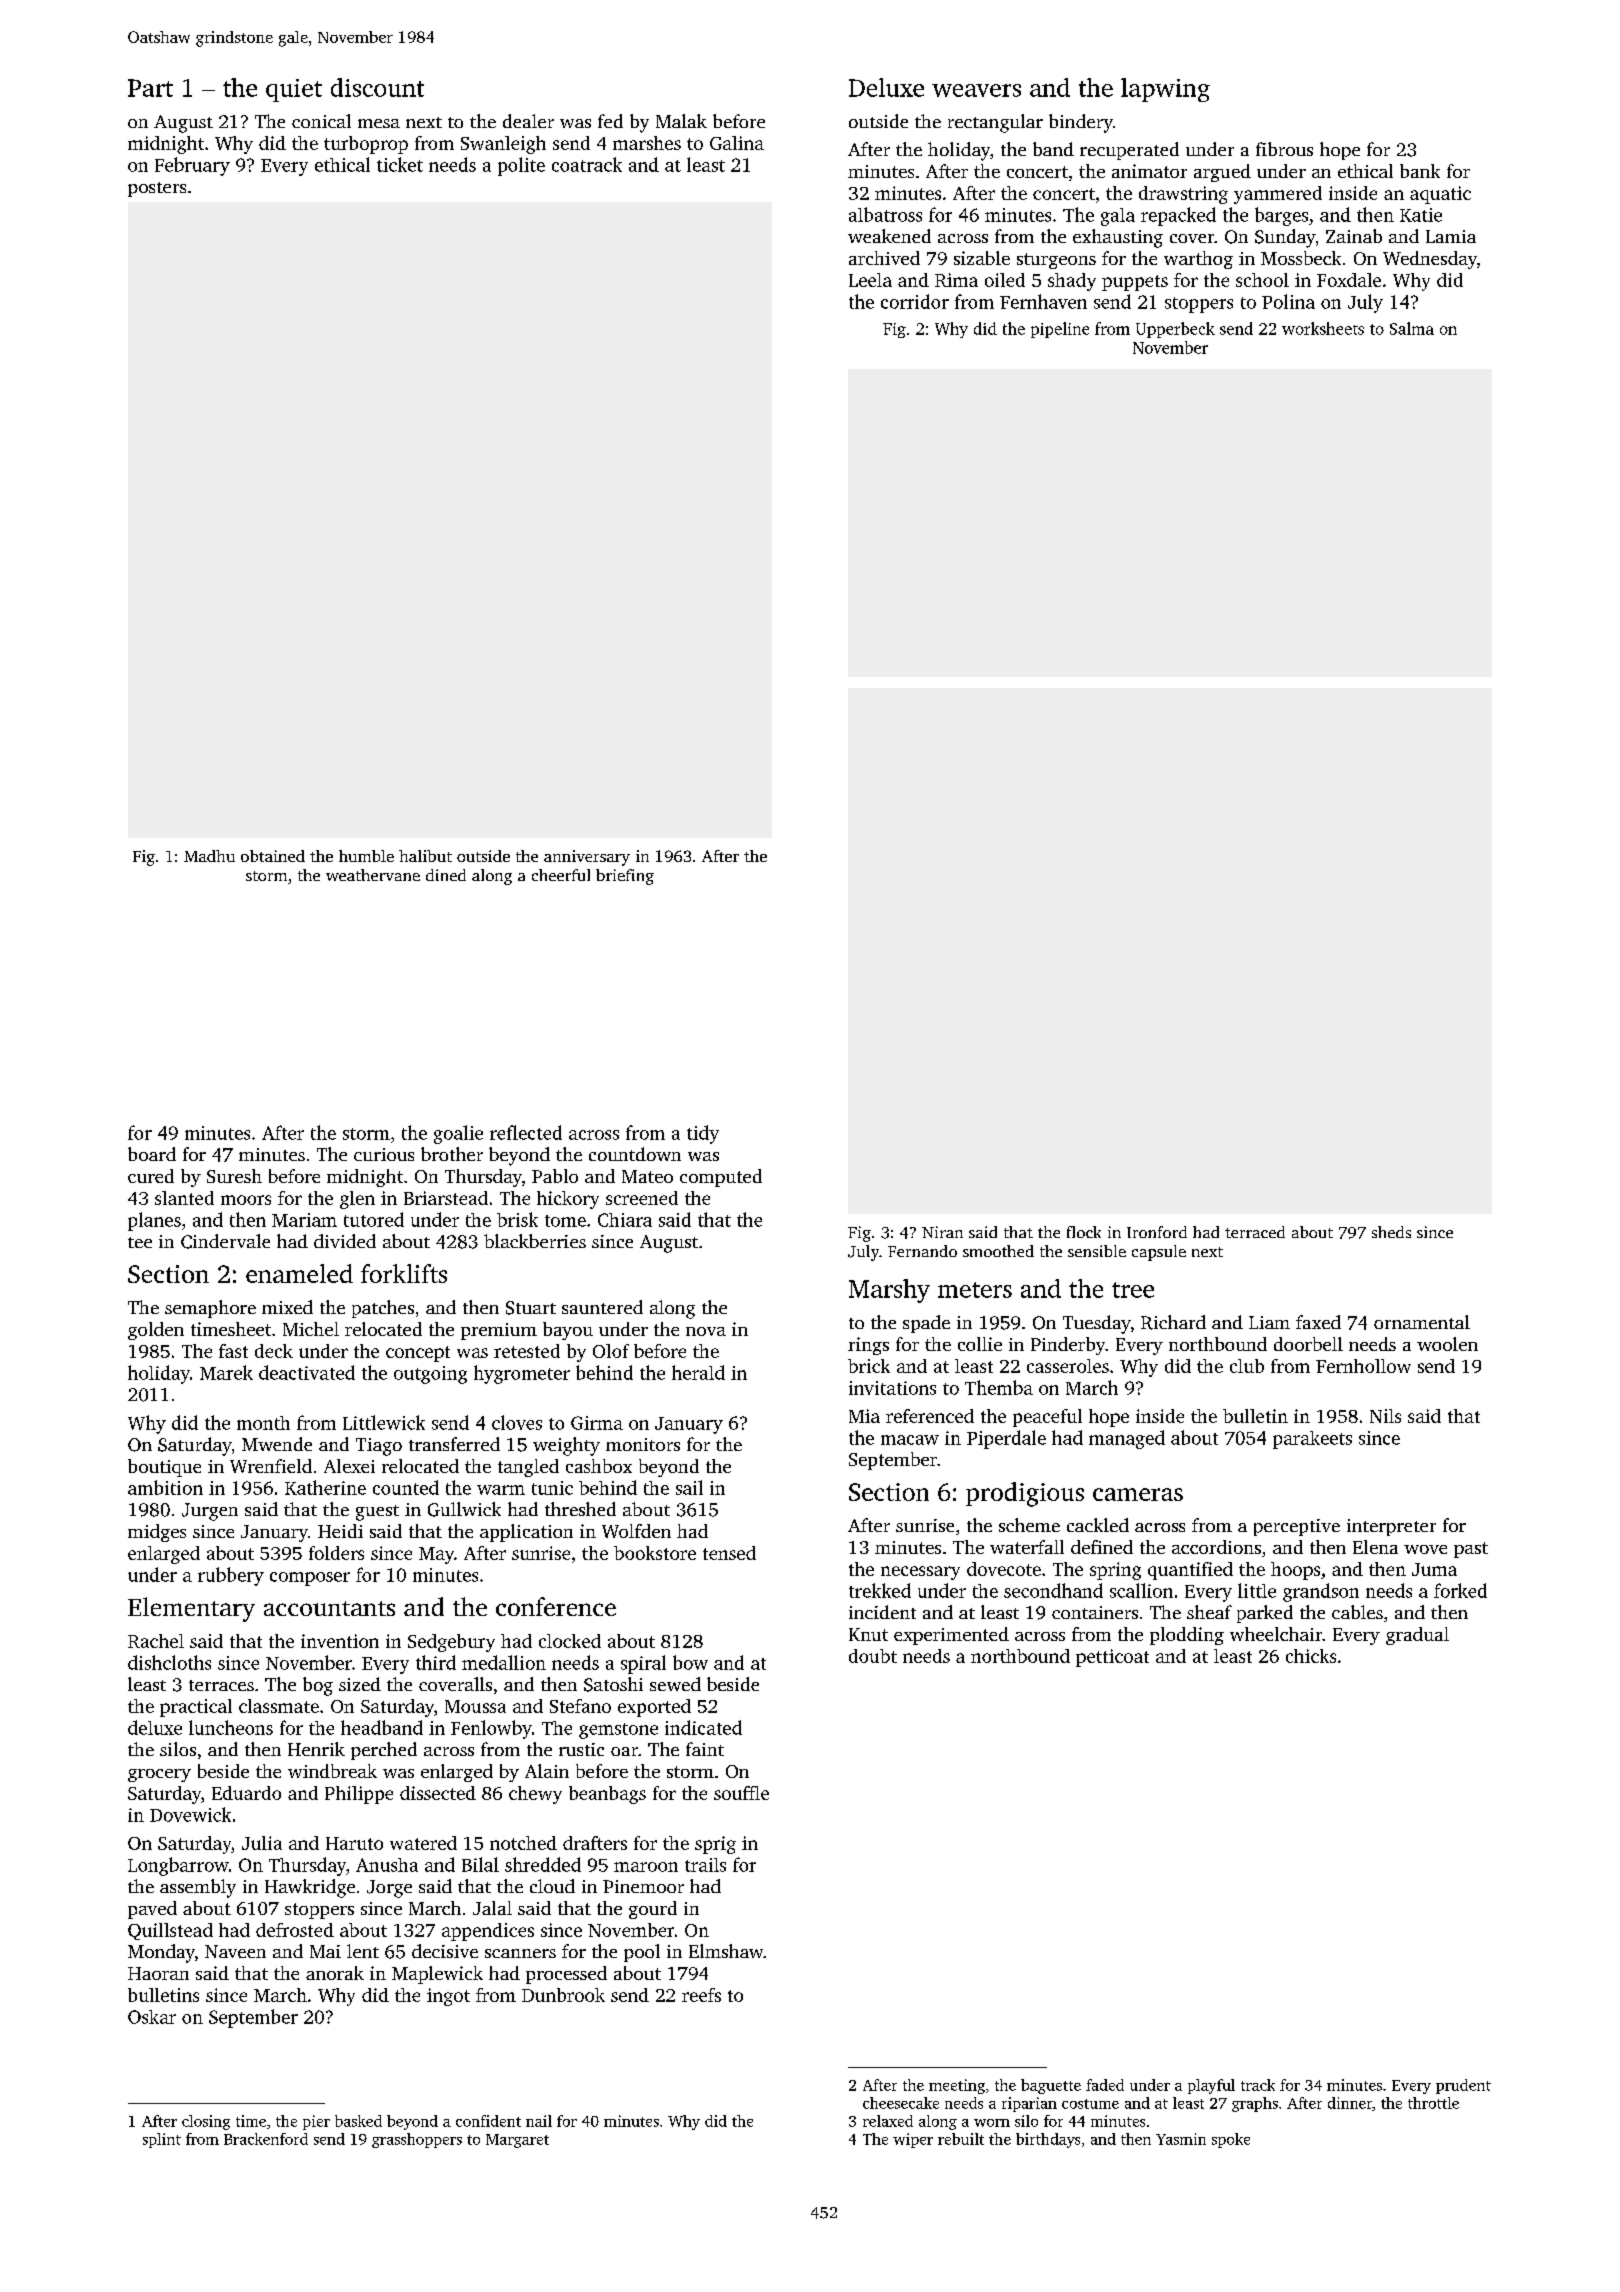  I want to click on experimented, so click(951, 1636).
